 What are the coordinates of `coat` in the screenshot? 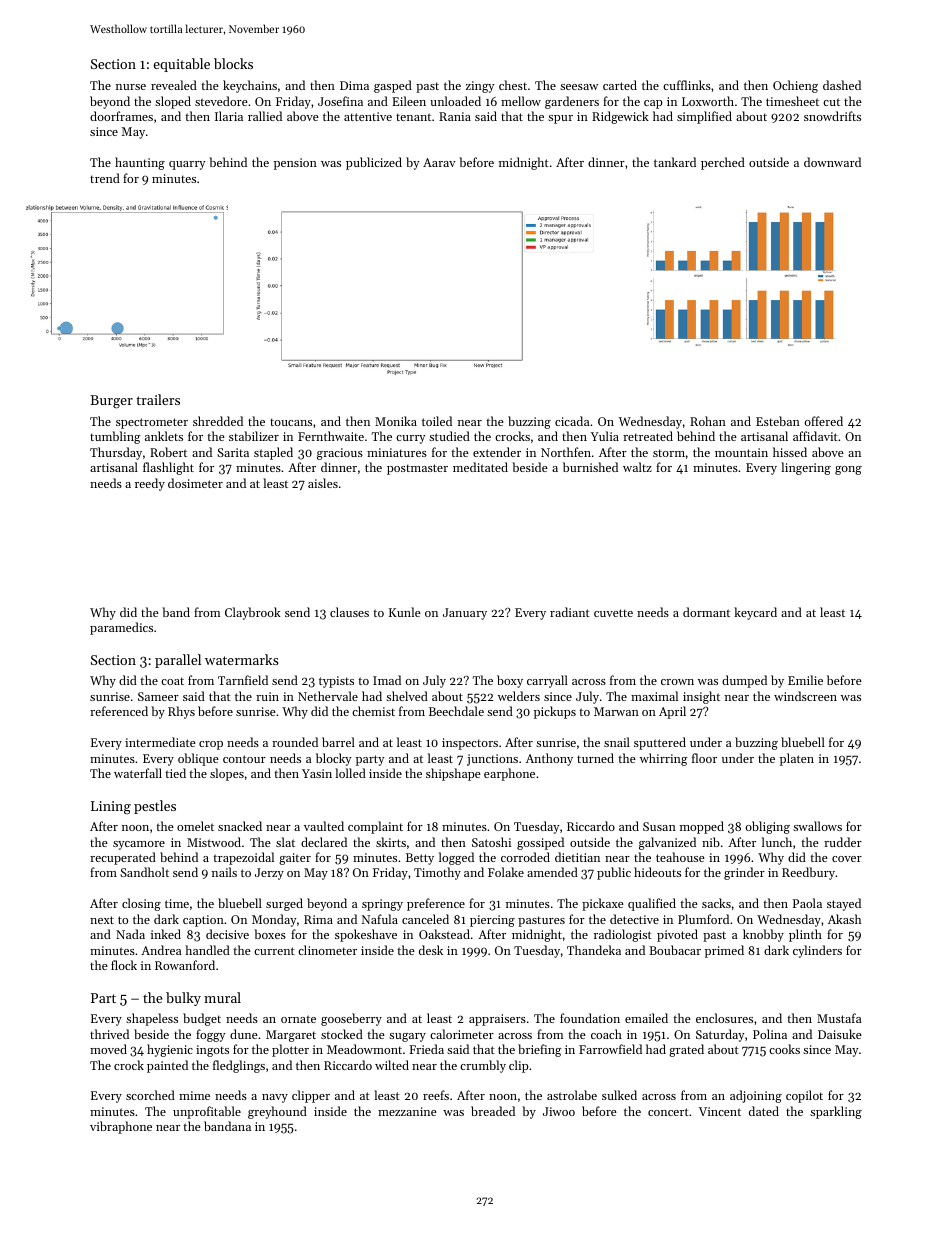 It's located at (172, 681).
